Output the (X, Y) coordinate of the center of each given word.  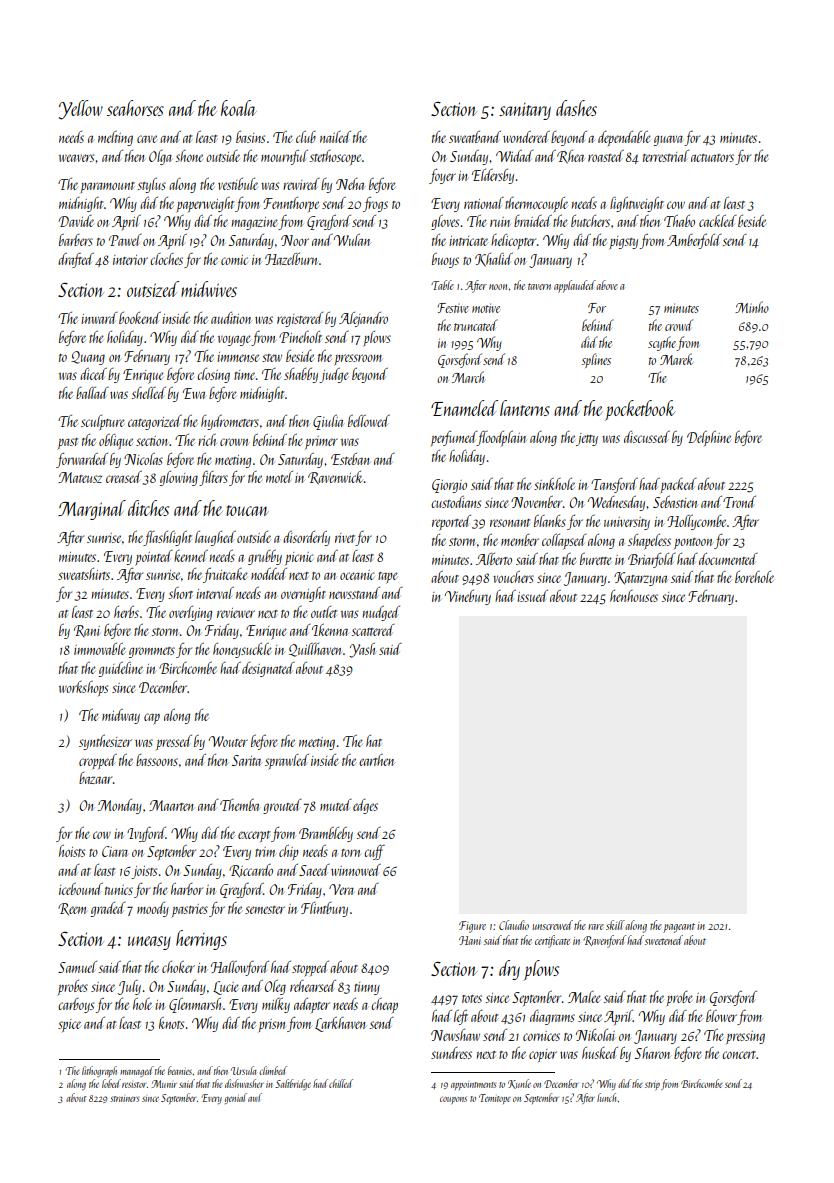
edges (365, 806)
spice (69, 1025)
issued (532, 596)
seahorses (135, 108)
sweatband (475, 137)
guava (668, 140)
